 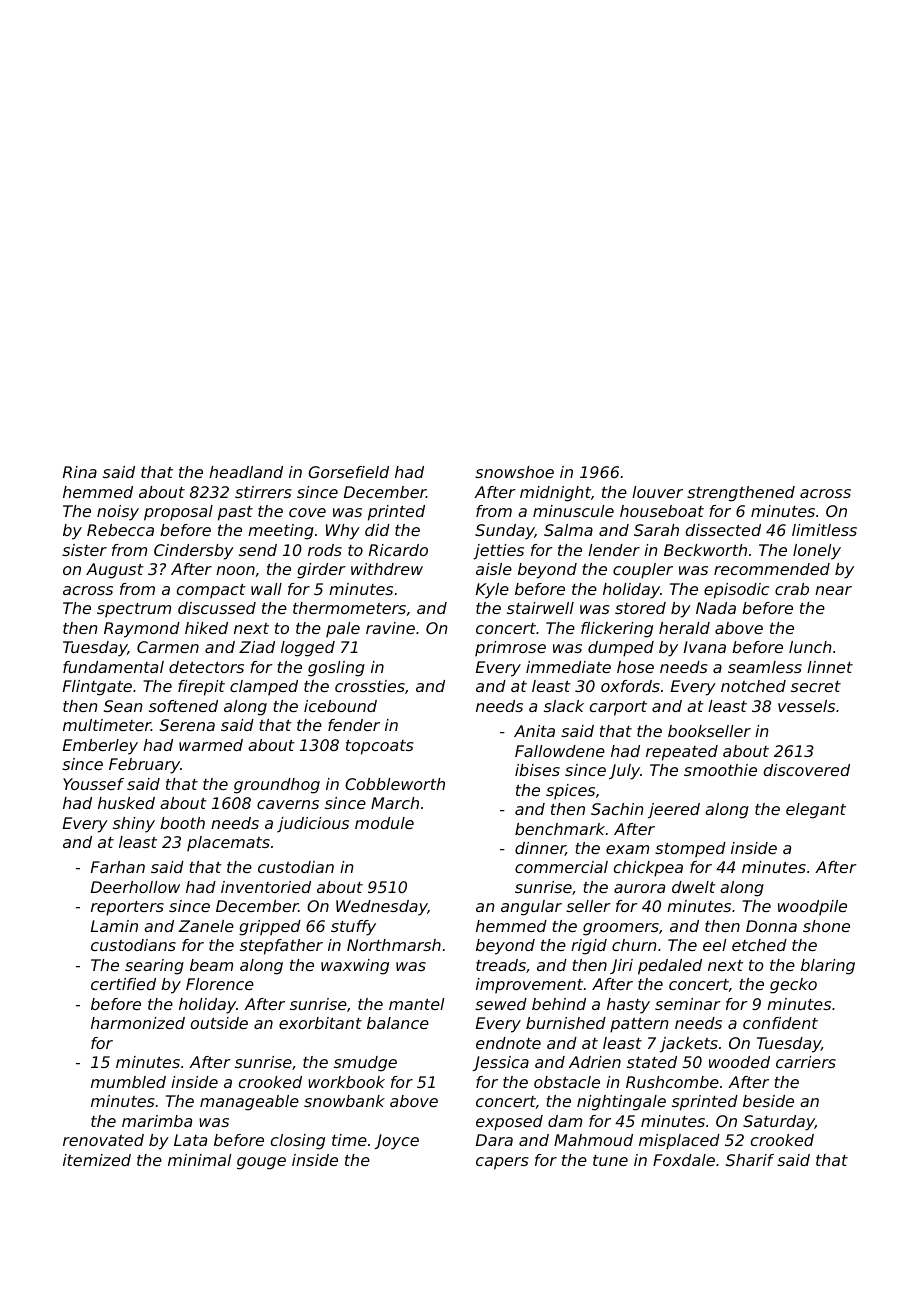 I want to click on Rebecca, so click(x=120, y=530).
